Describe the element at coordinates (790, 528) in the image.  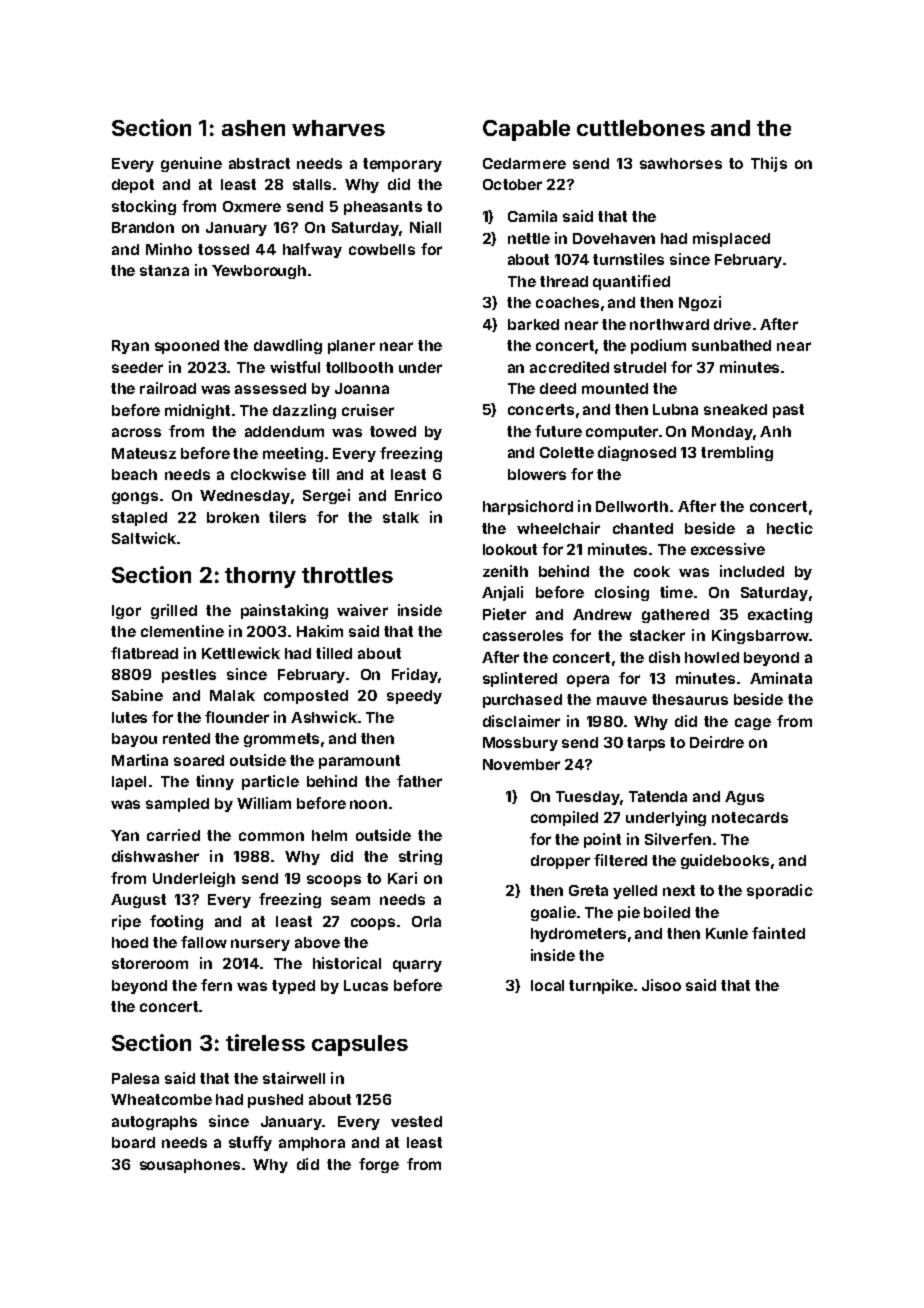
I see `hectic` at that location.
